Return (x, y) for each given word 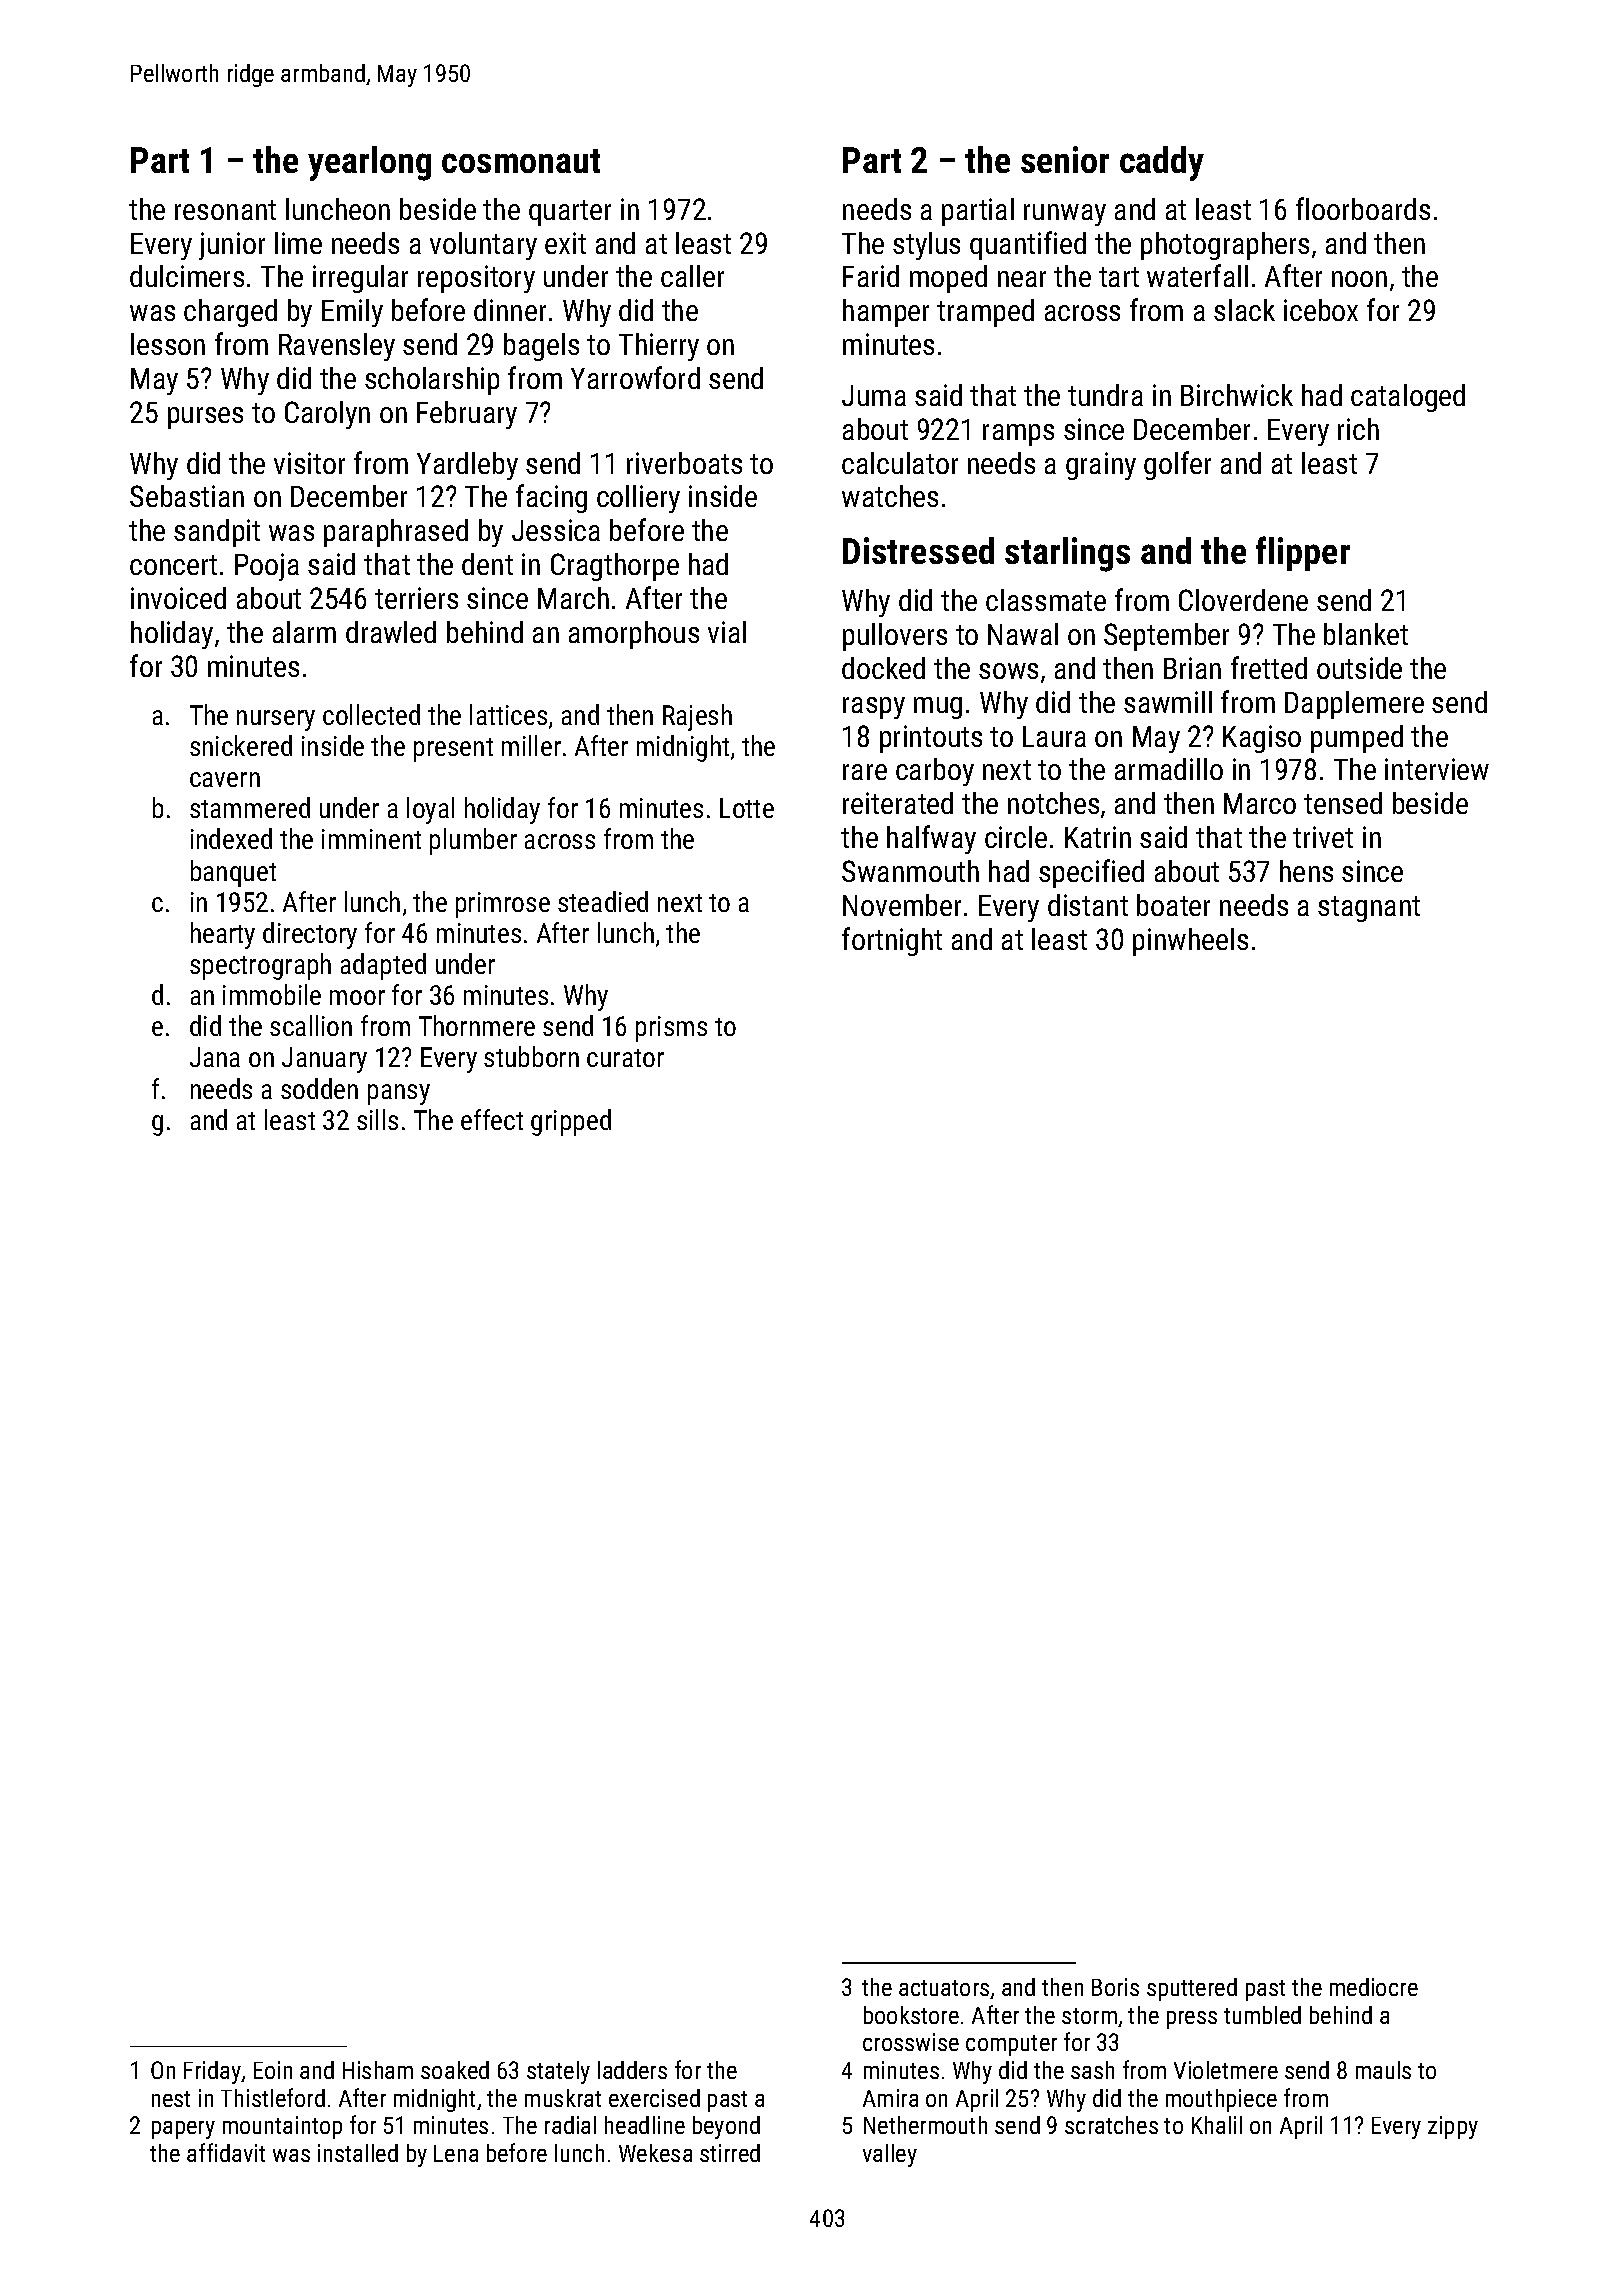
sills (377, 1119)
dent (487, 564)
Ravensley (337, 347)
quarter (570, 213)
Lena (456, 2153)
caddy (1162, 163)
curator (625, 1058)
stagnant (1369, 909)
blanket (1366, 634)
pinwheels (1190, 942)
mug (938, 708)
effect (492, 1119)
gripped (571, 1122)
